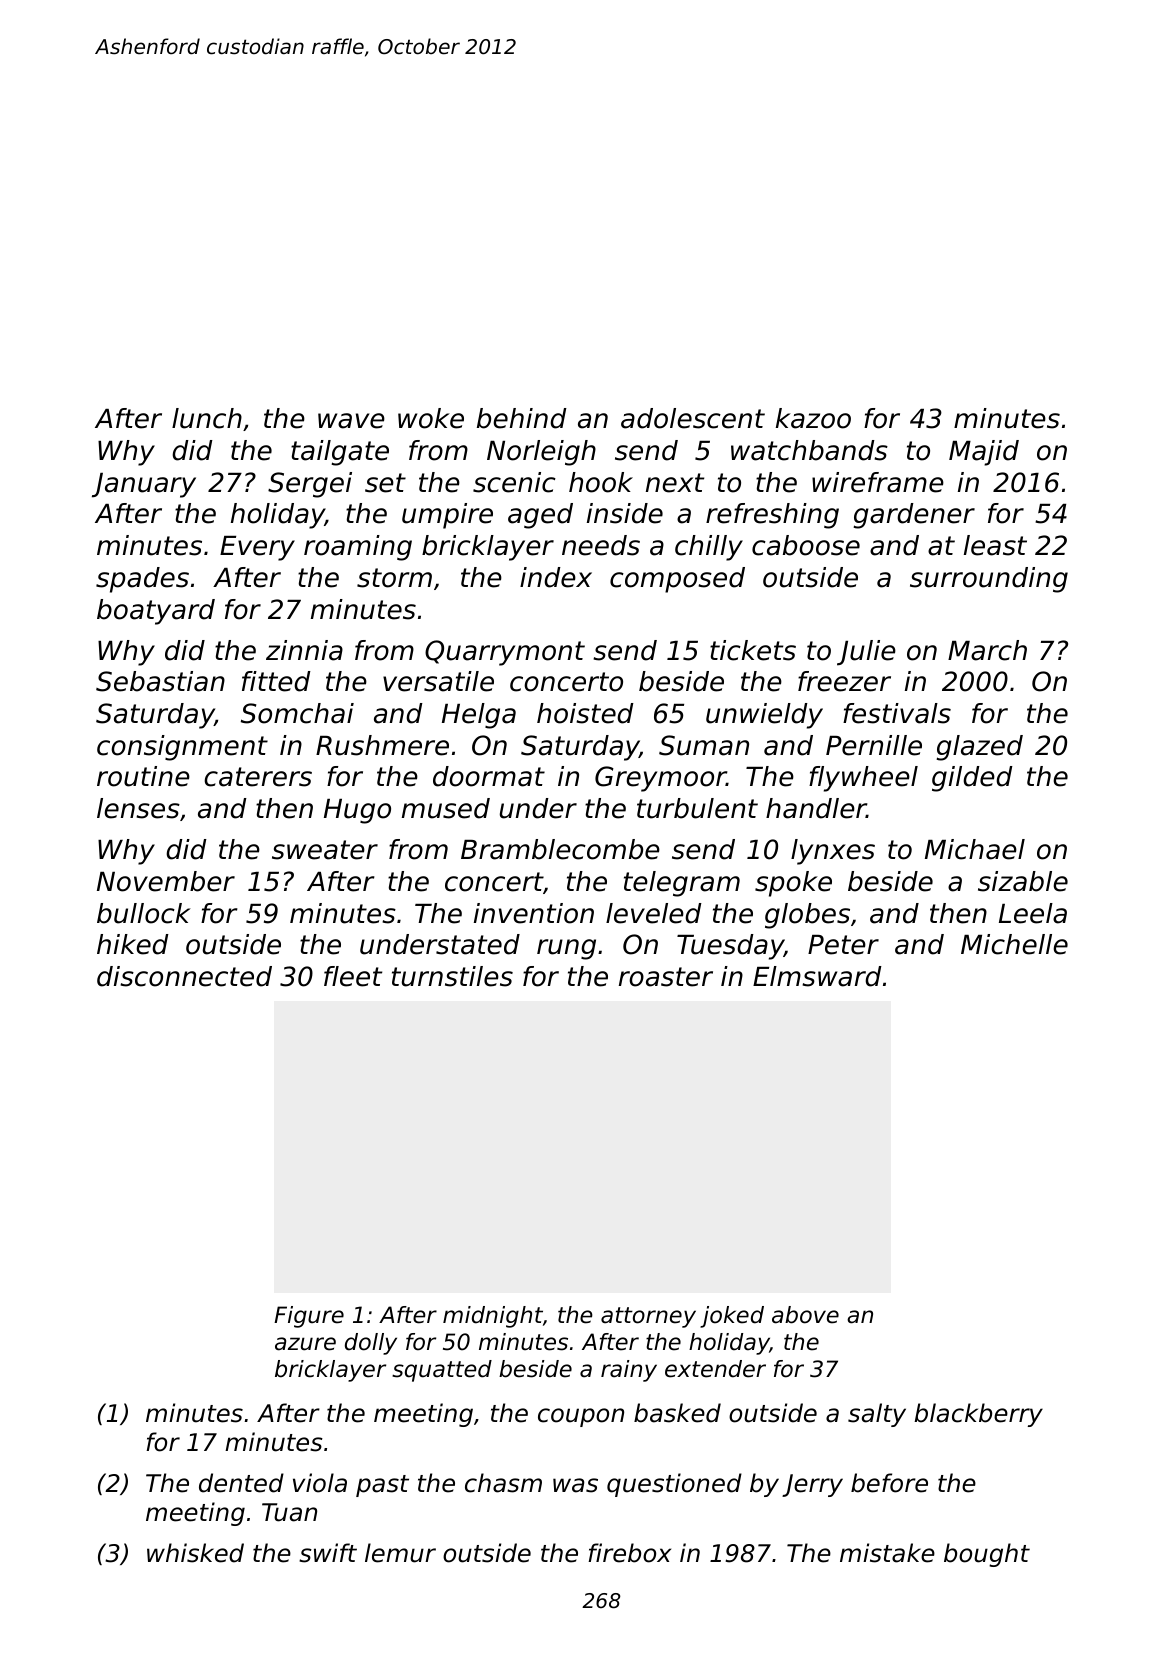 The image size is (1165, 1654). Describe the element at coordinates (309, 1317) in the document. I see `Figure` at that location.
